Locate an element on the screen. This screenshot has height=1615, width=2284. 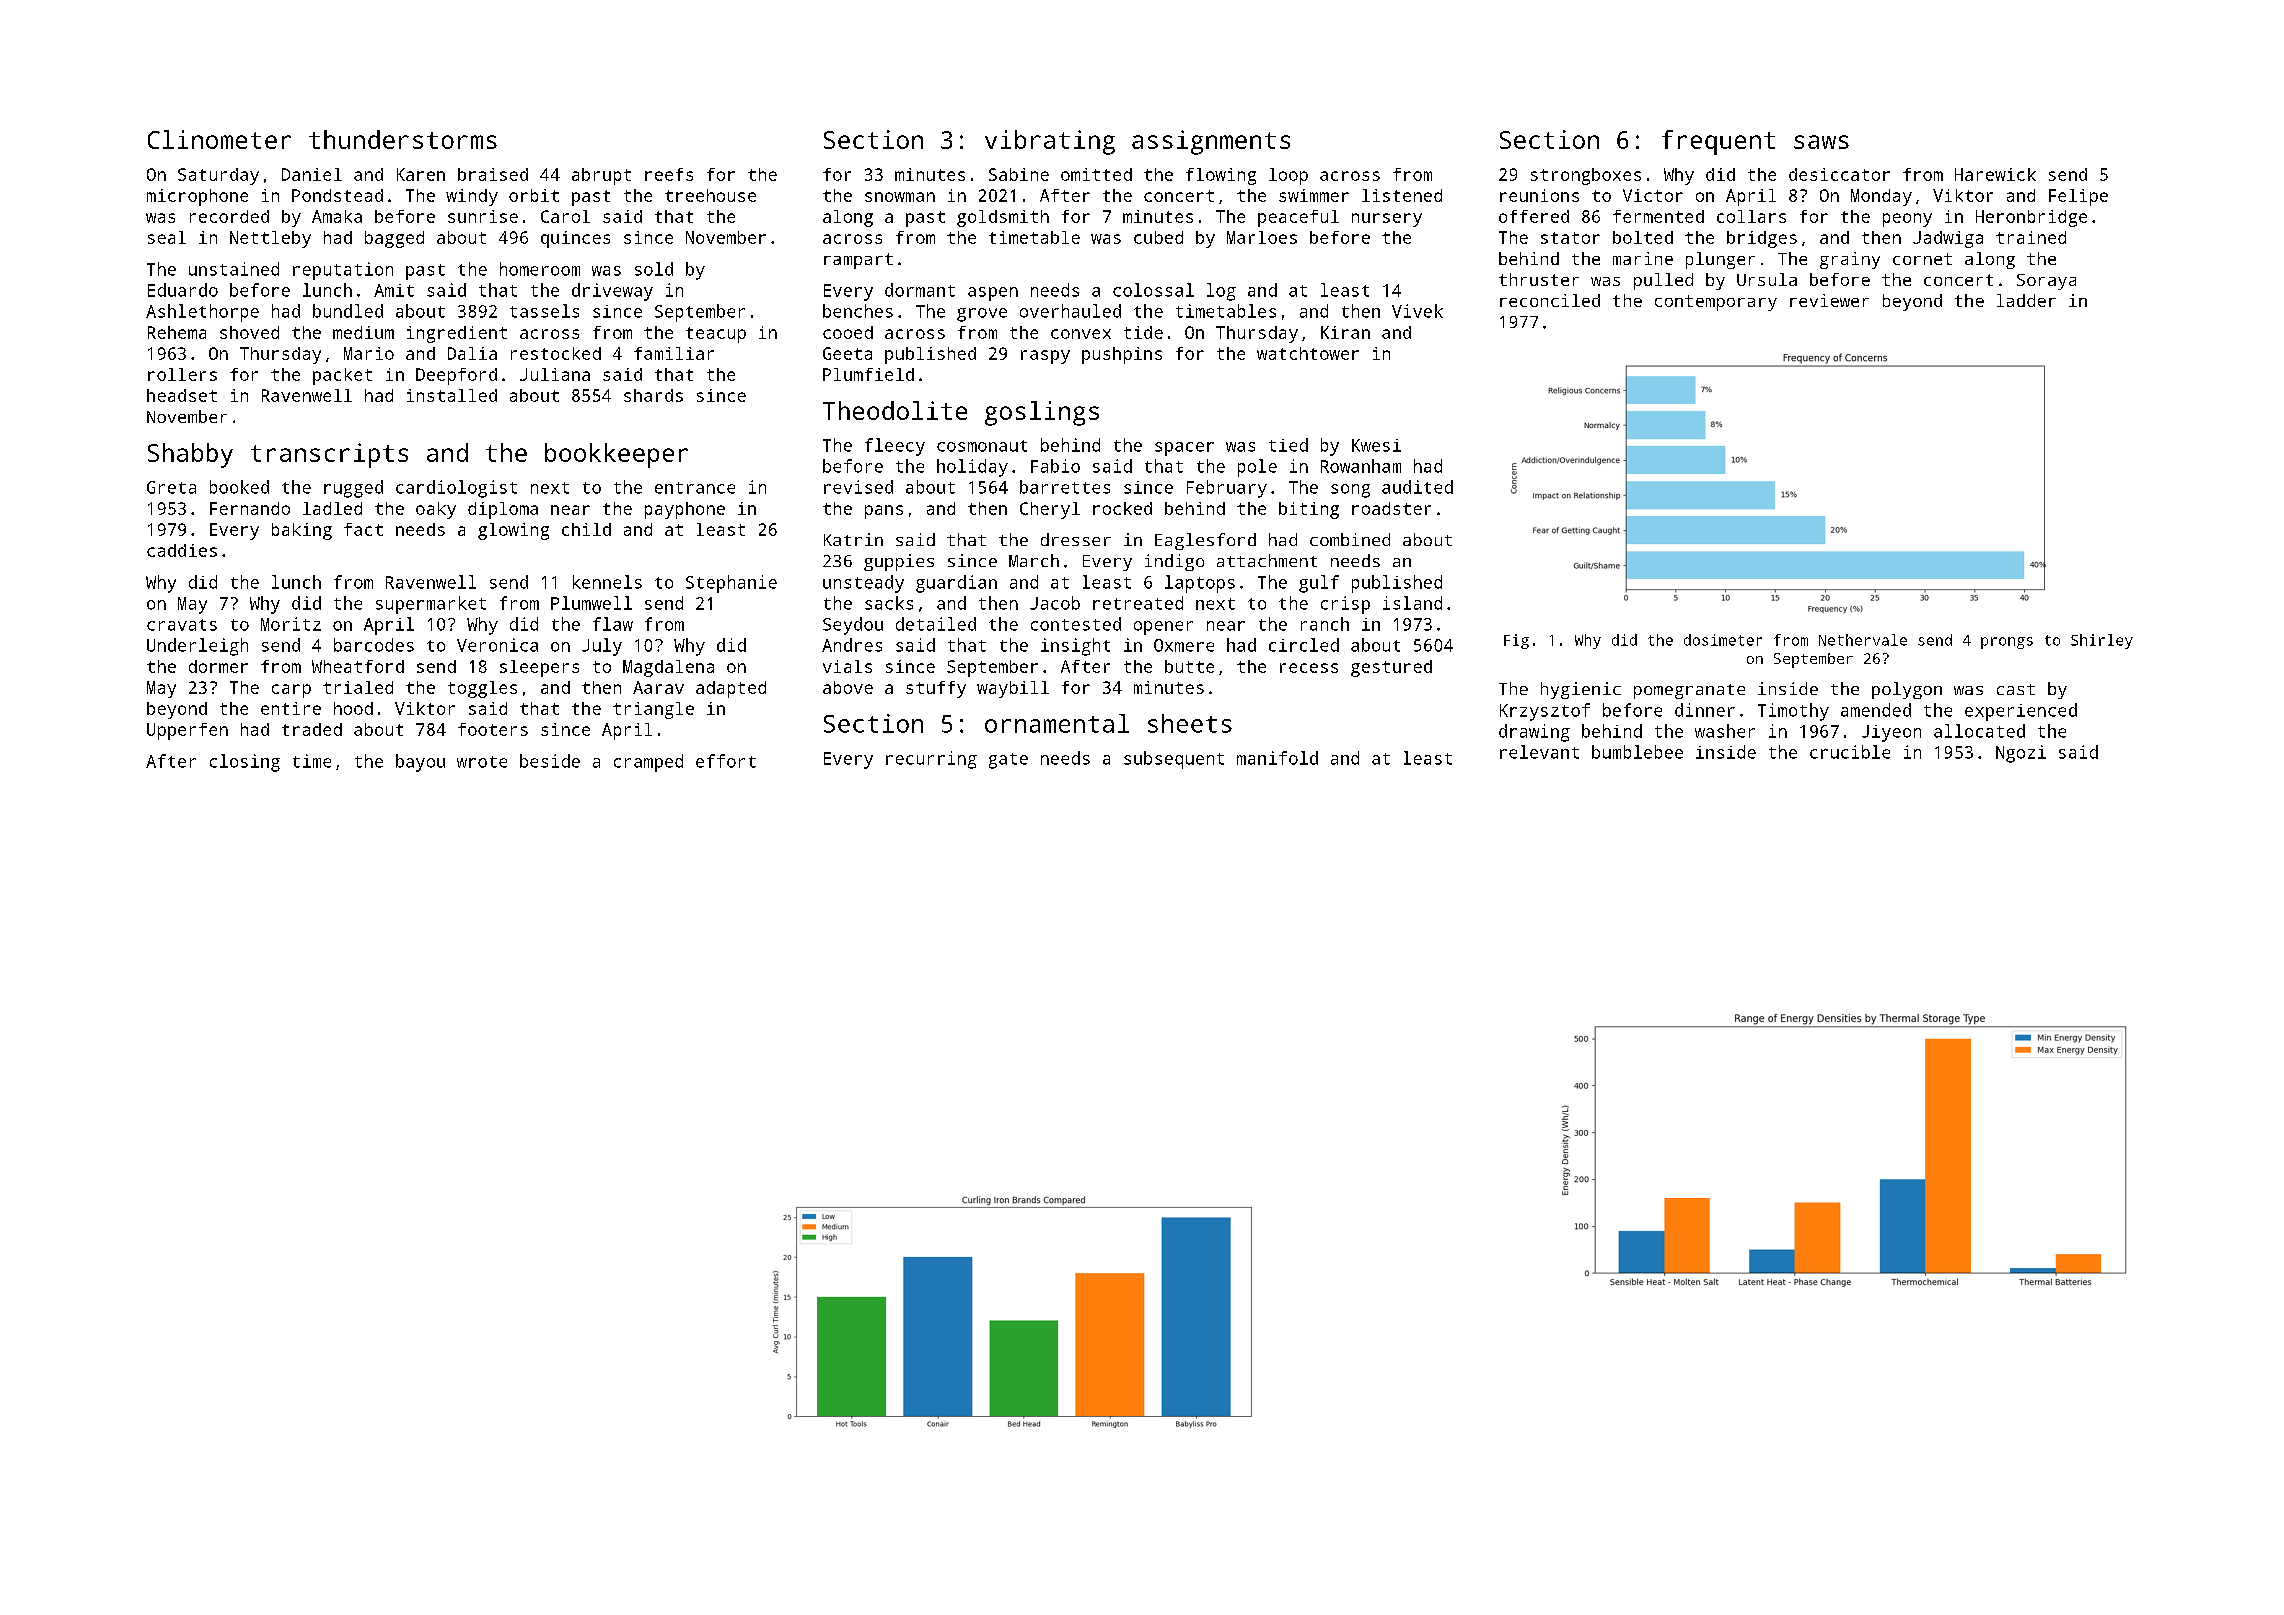
Harewick is located at coordinates (1995, 174).
